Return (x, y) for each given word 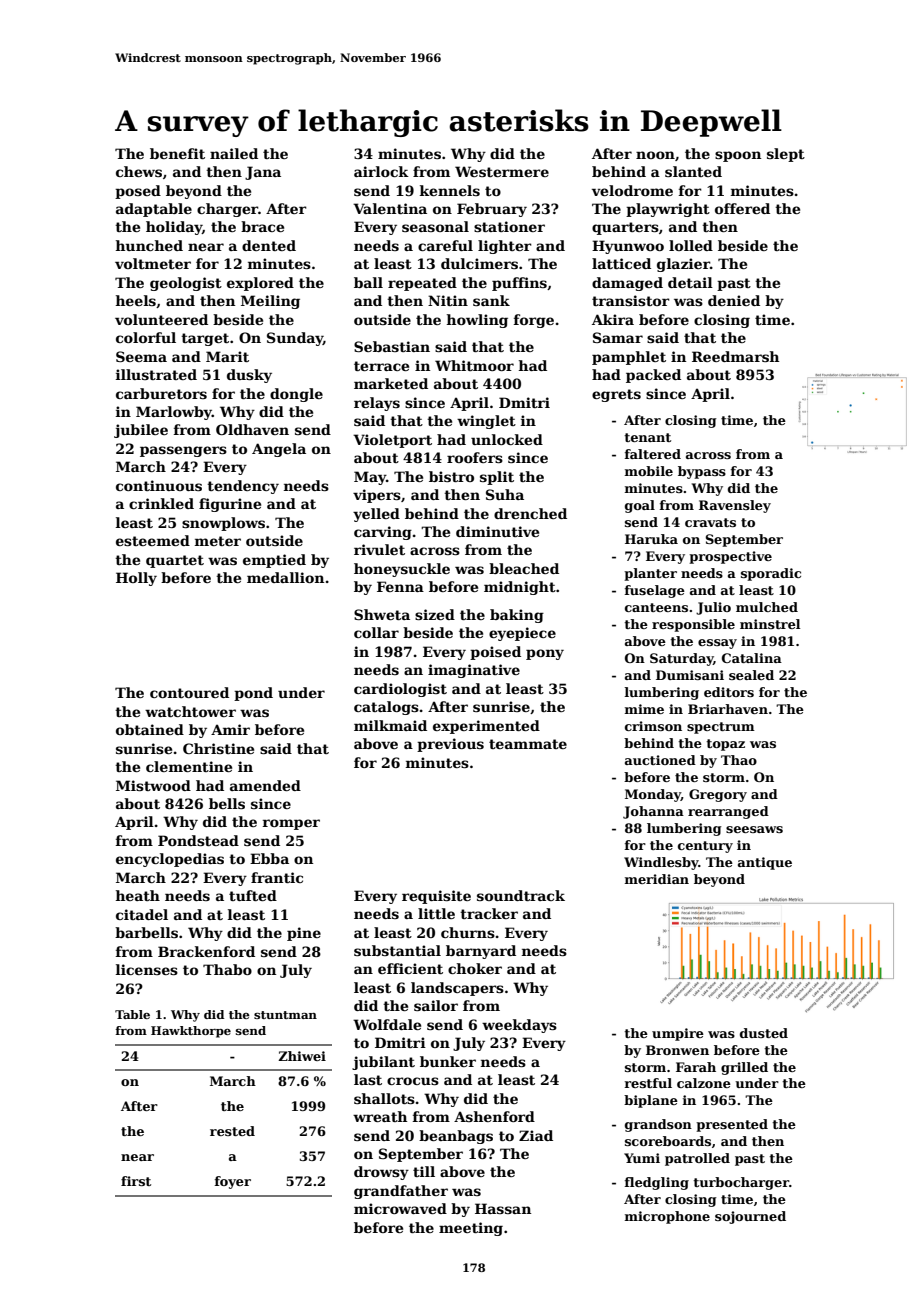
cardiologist (400, 690)
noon (655, 155)
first (136, 1181)
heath (138, 895)
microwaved (400, 1208)
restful (648, 1083)
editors (729, 692)
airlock (381, 171)
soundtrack (521, 895)
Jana (263, 173)
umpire (678, 1034)
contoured (189, 692)
